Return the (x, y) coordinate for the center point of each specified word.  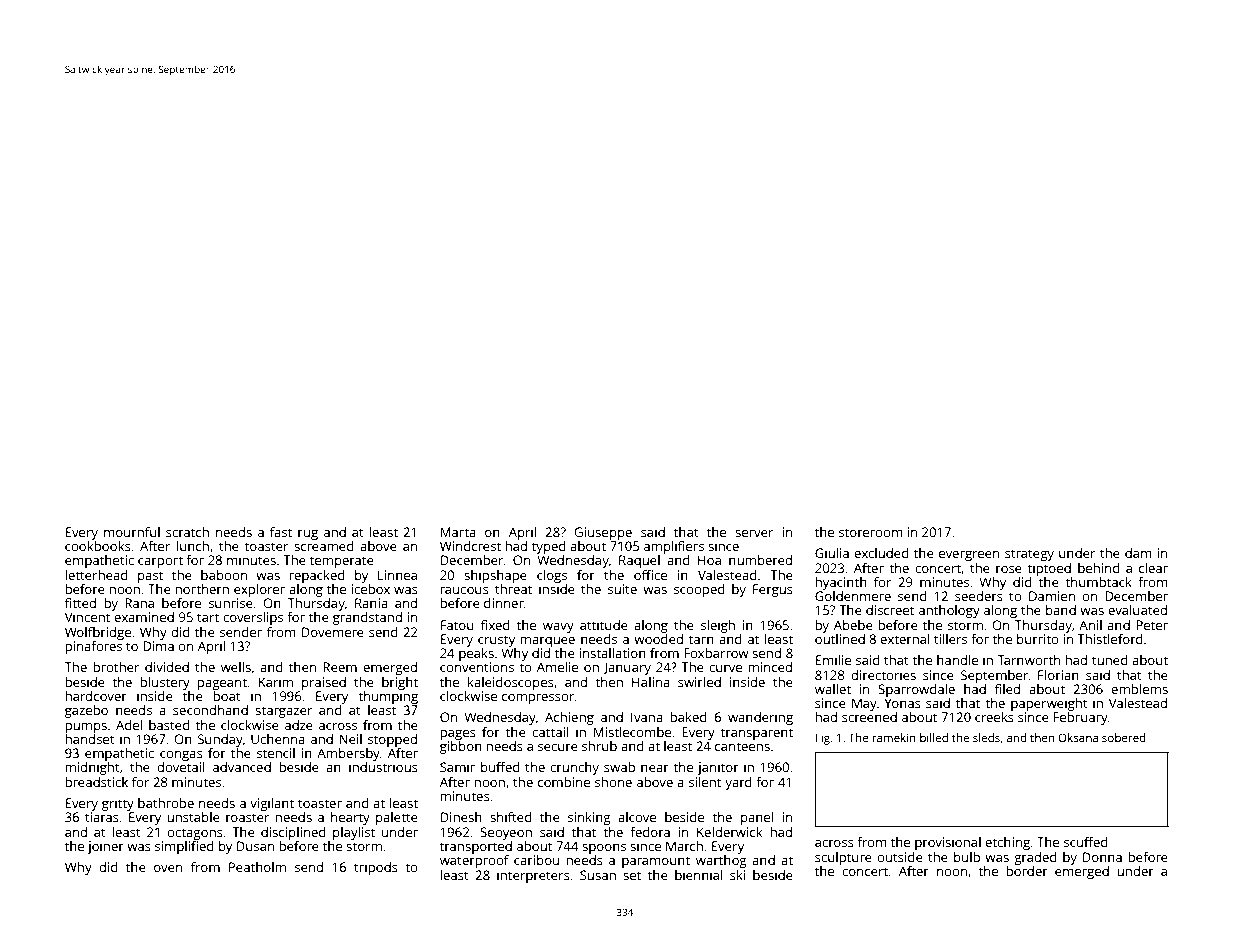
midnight (92, 768)
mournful (132, 532)
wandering (760, 718)
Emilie (833, 660)
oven (168, 868)
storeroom (871, 532)
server (754, 533)
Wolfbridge (98, 633)
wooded (658, 639)
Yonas (902, 703)
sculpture (843, 858)
